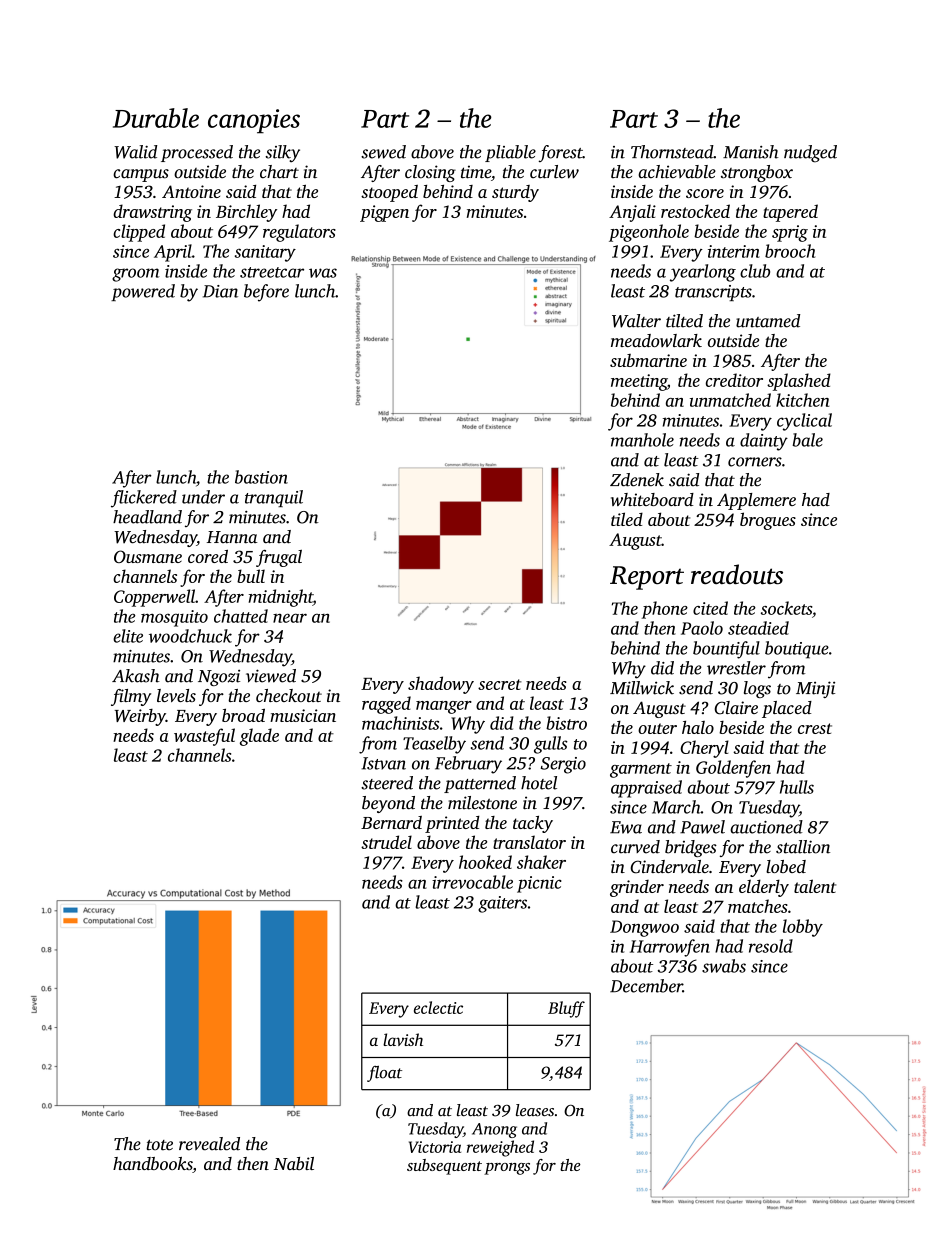 The width and height of the document is (952, 1233). Describe the element at coordinates (144, 499) in the document. I see `flickered` at that location.
